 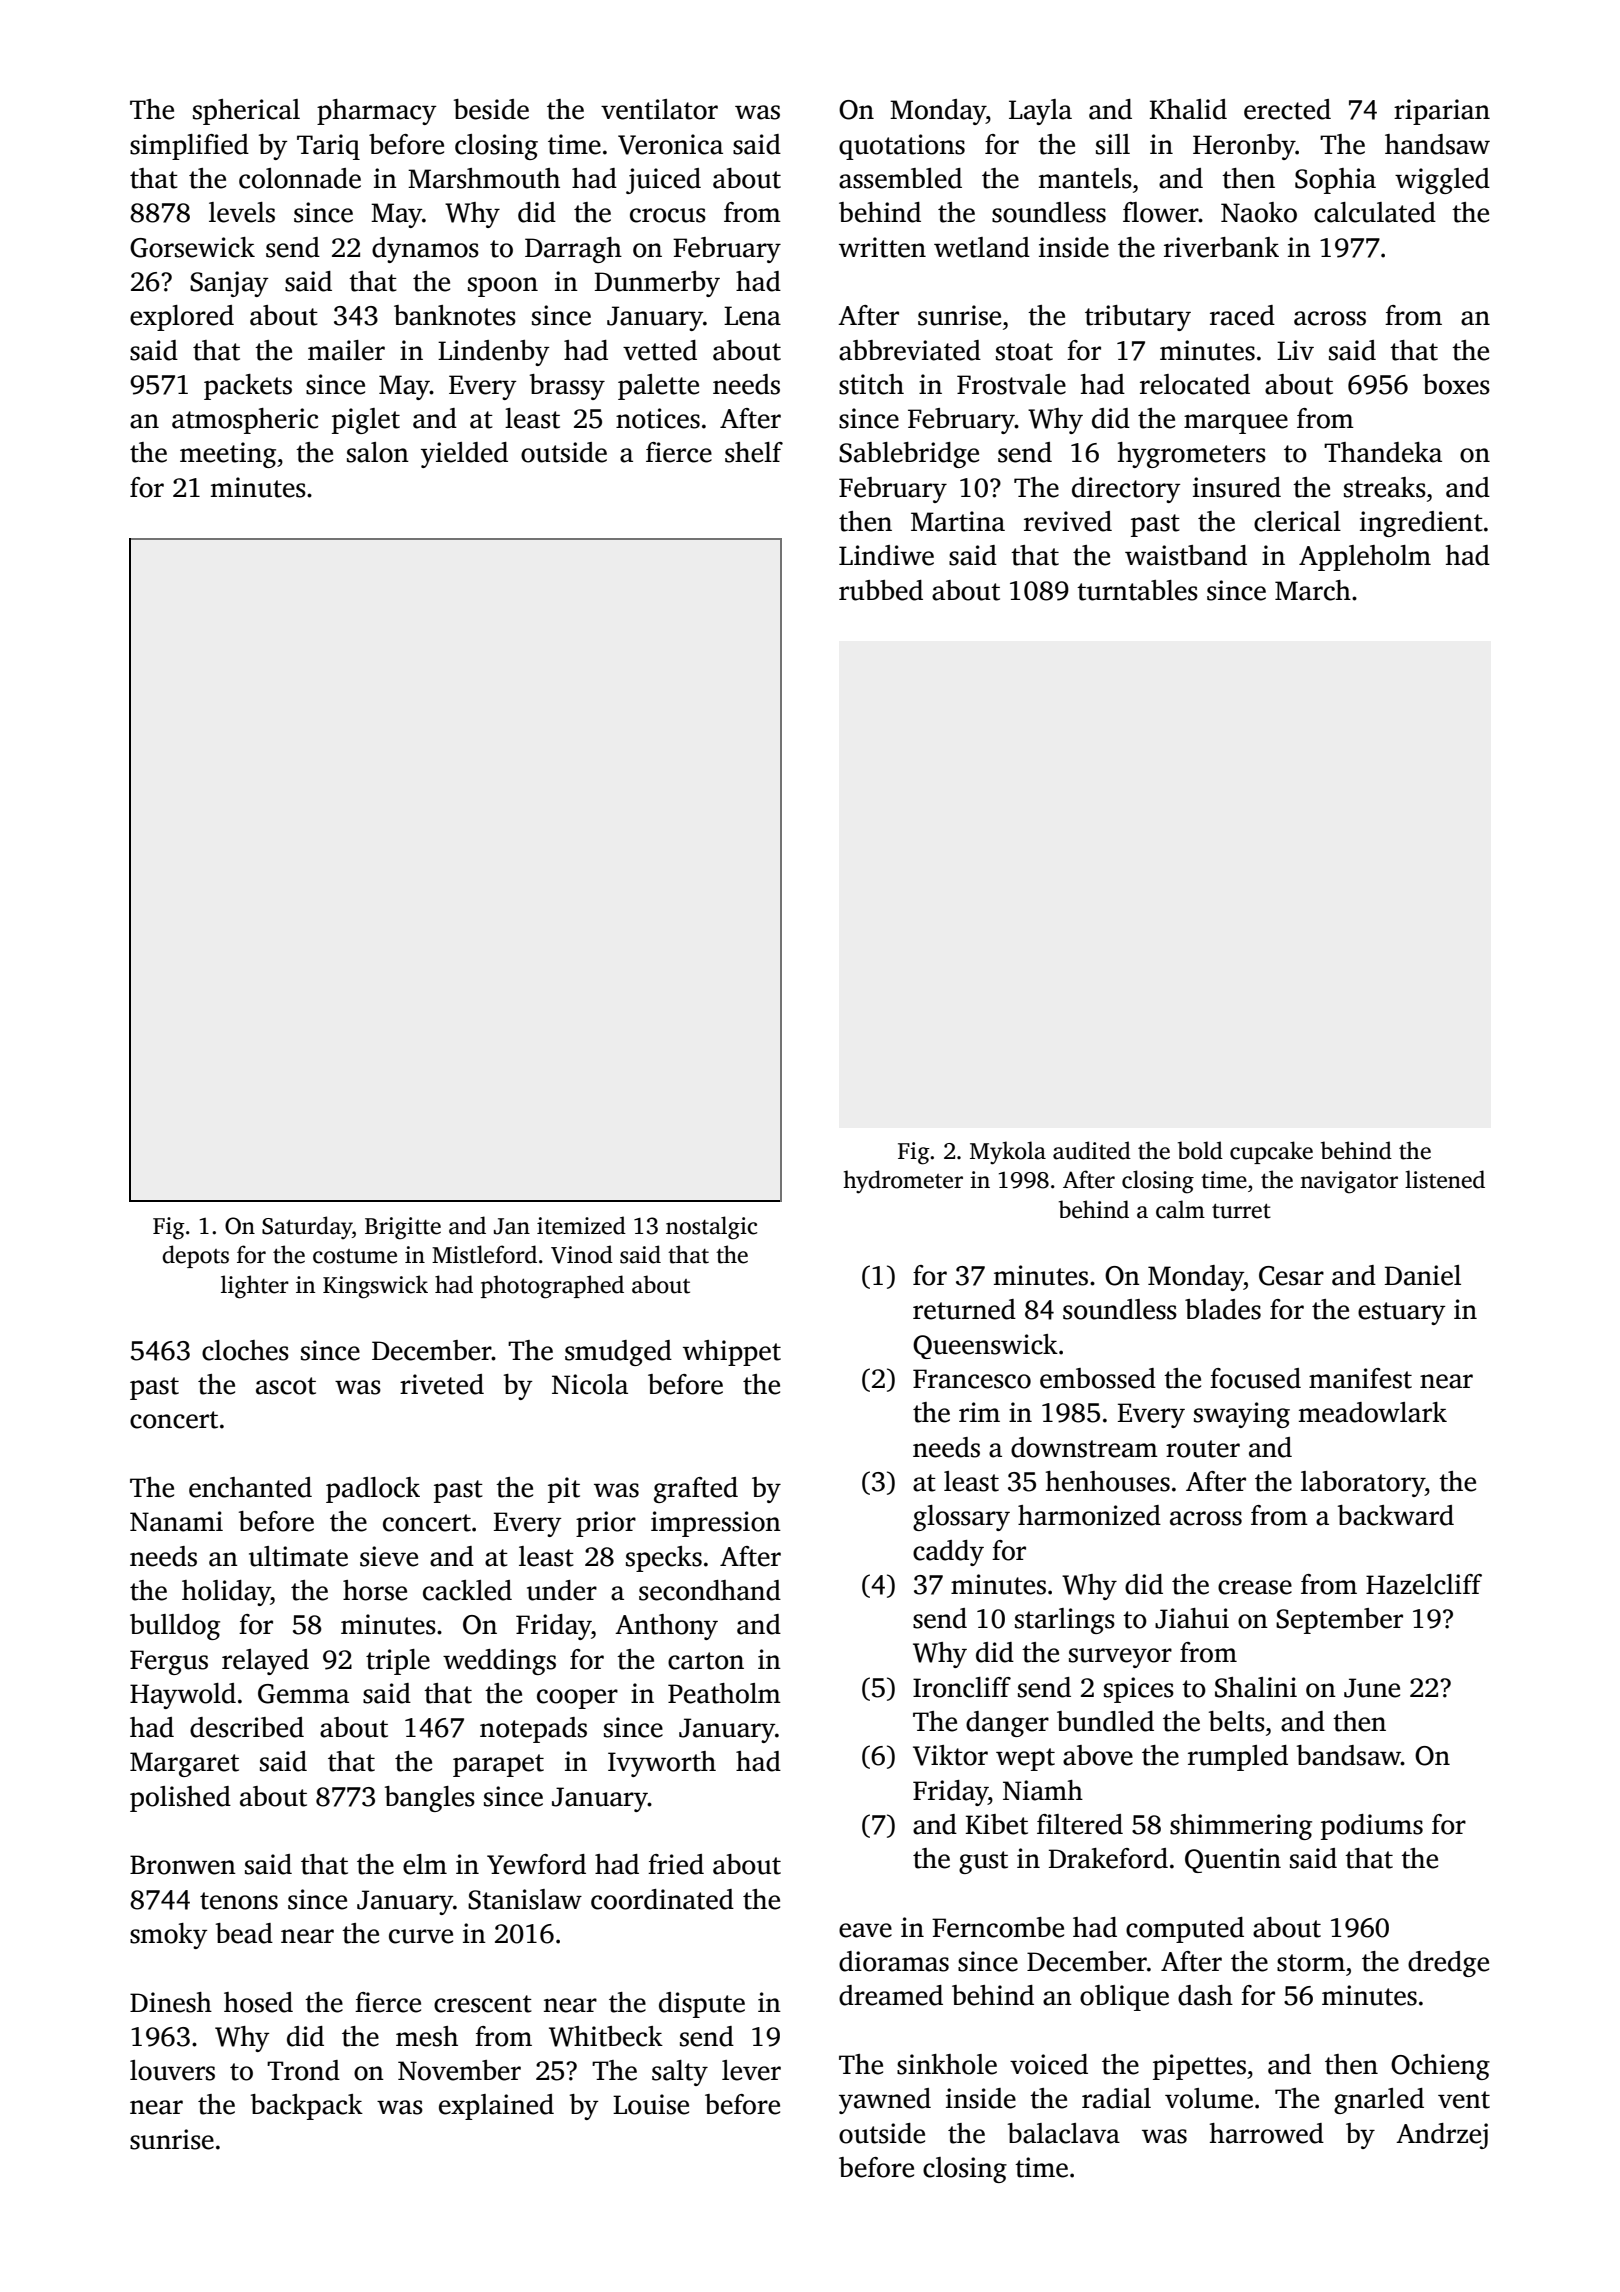 I want to click on nostalgic, so click(x=711, y=1228).
